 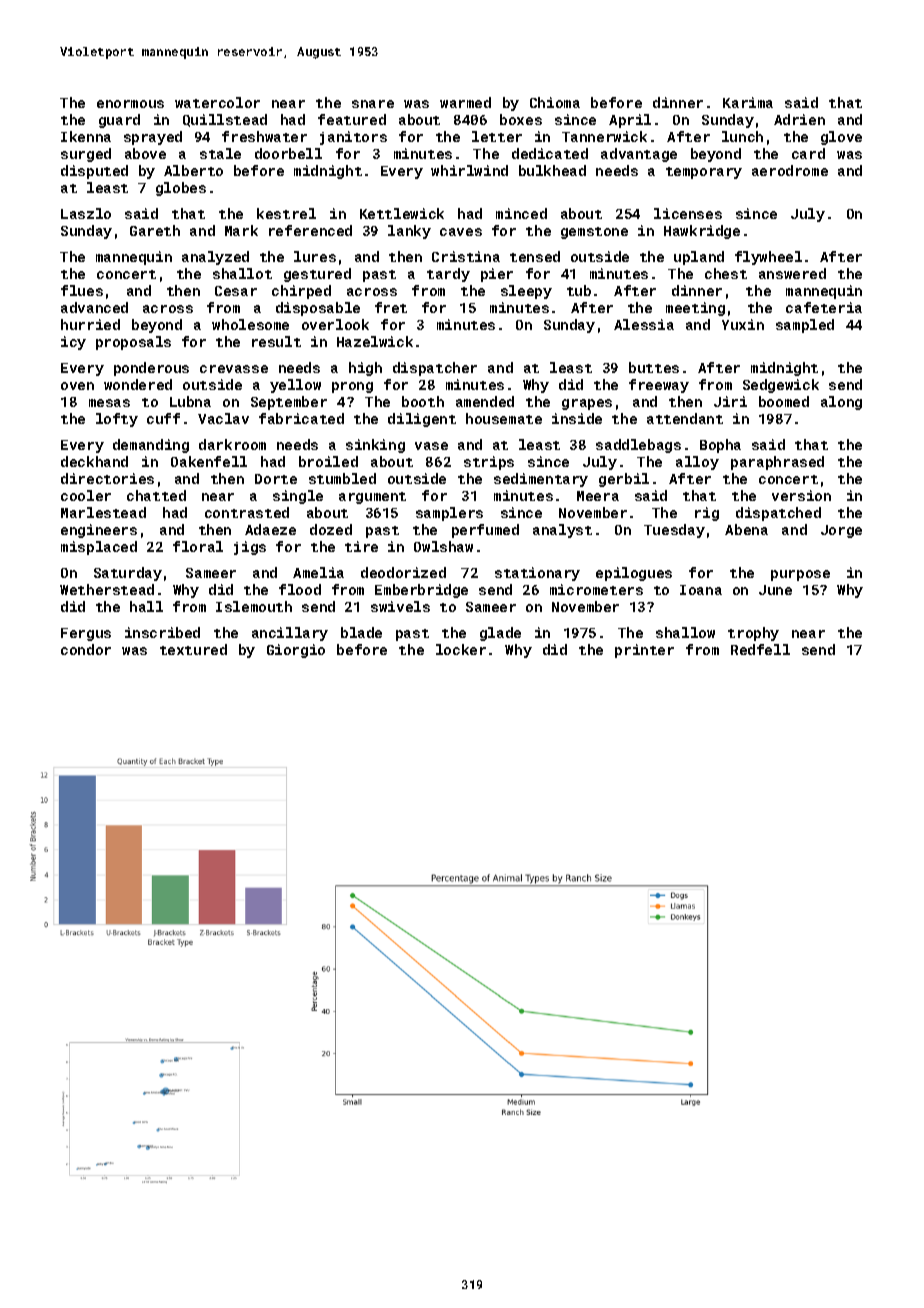 I want to click on meeting, so click(x=695, y=309).
